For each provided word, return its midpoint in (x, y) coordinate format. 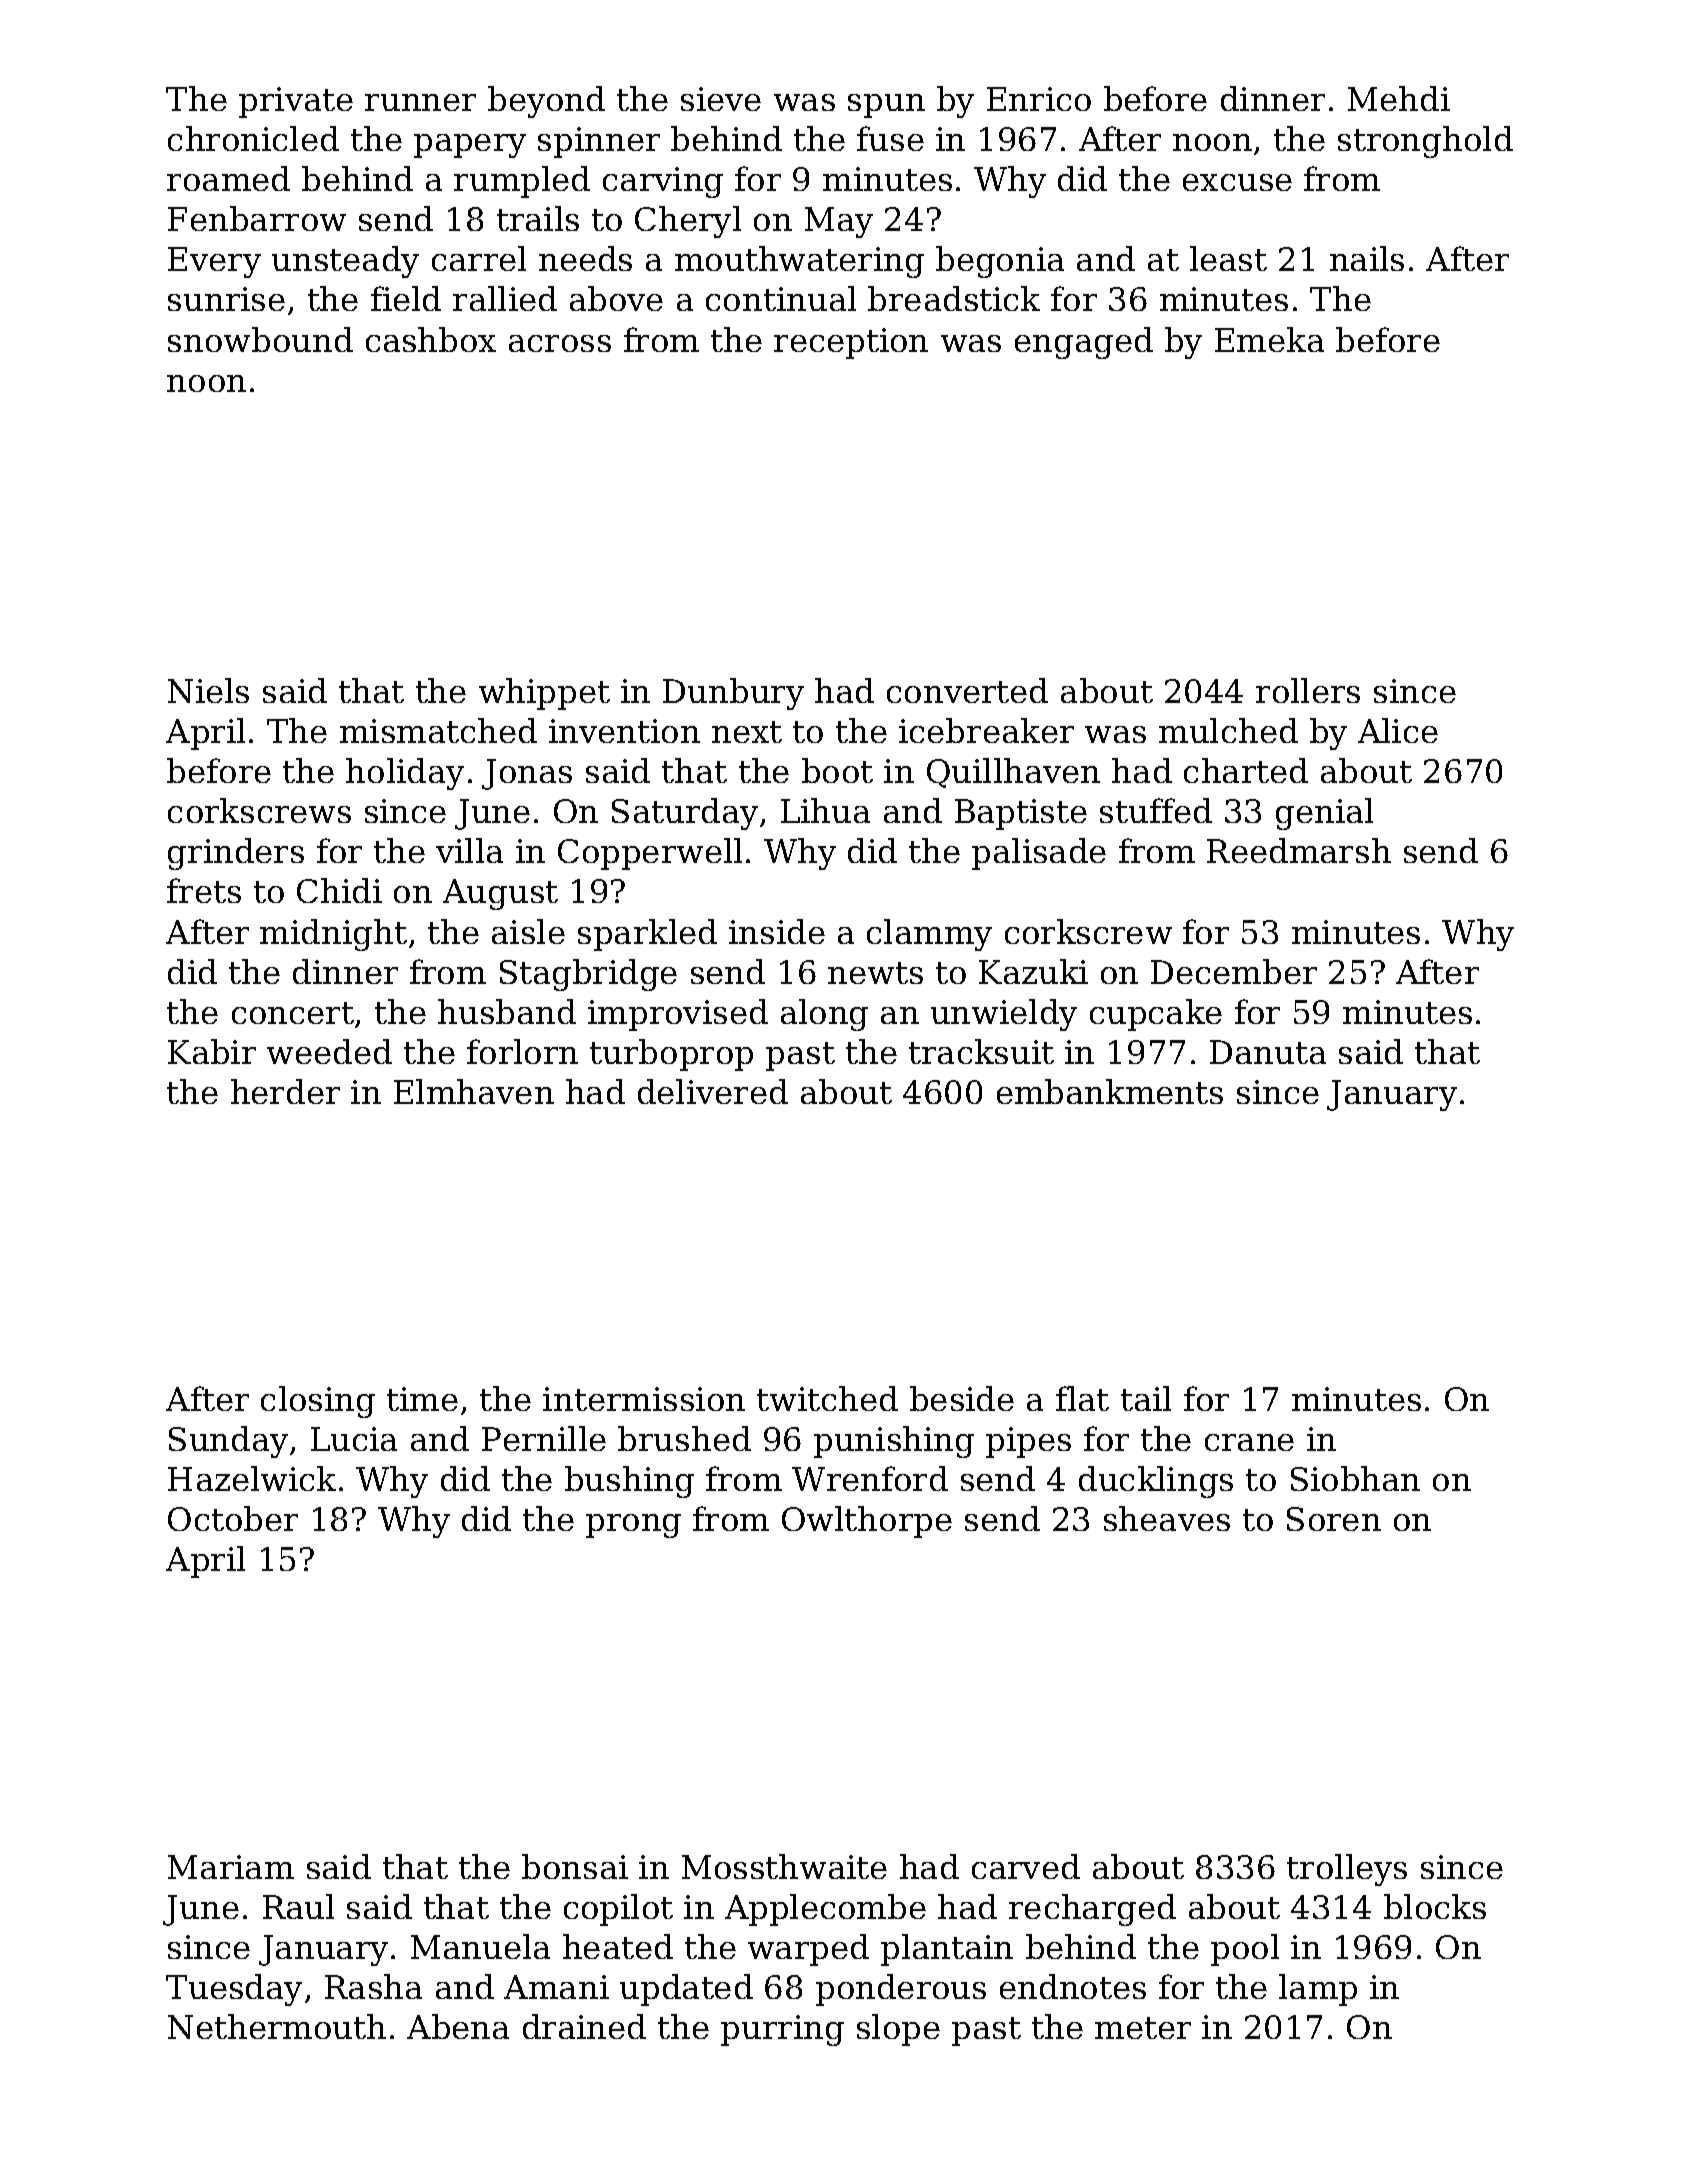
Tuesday (234, 1990)
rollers (1308, 690)
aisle (528, 931)
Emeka (1269, 339)
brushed (684, 1438)
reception (851, 343)
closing (318, 1402)
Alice (1398, 730)
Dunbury (733, 694)
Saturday (685, 814)
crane (1249, 1442)
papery (470, 146)
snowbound (260, 339)
